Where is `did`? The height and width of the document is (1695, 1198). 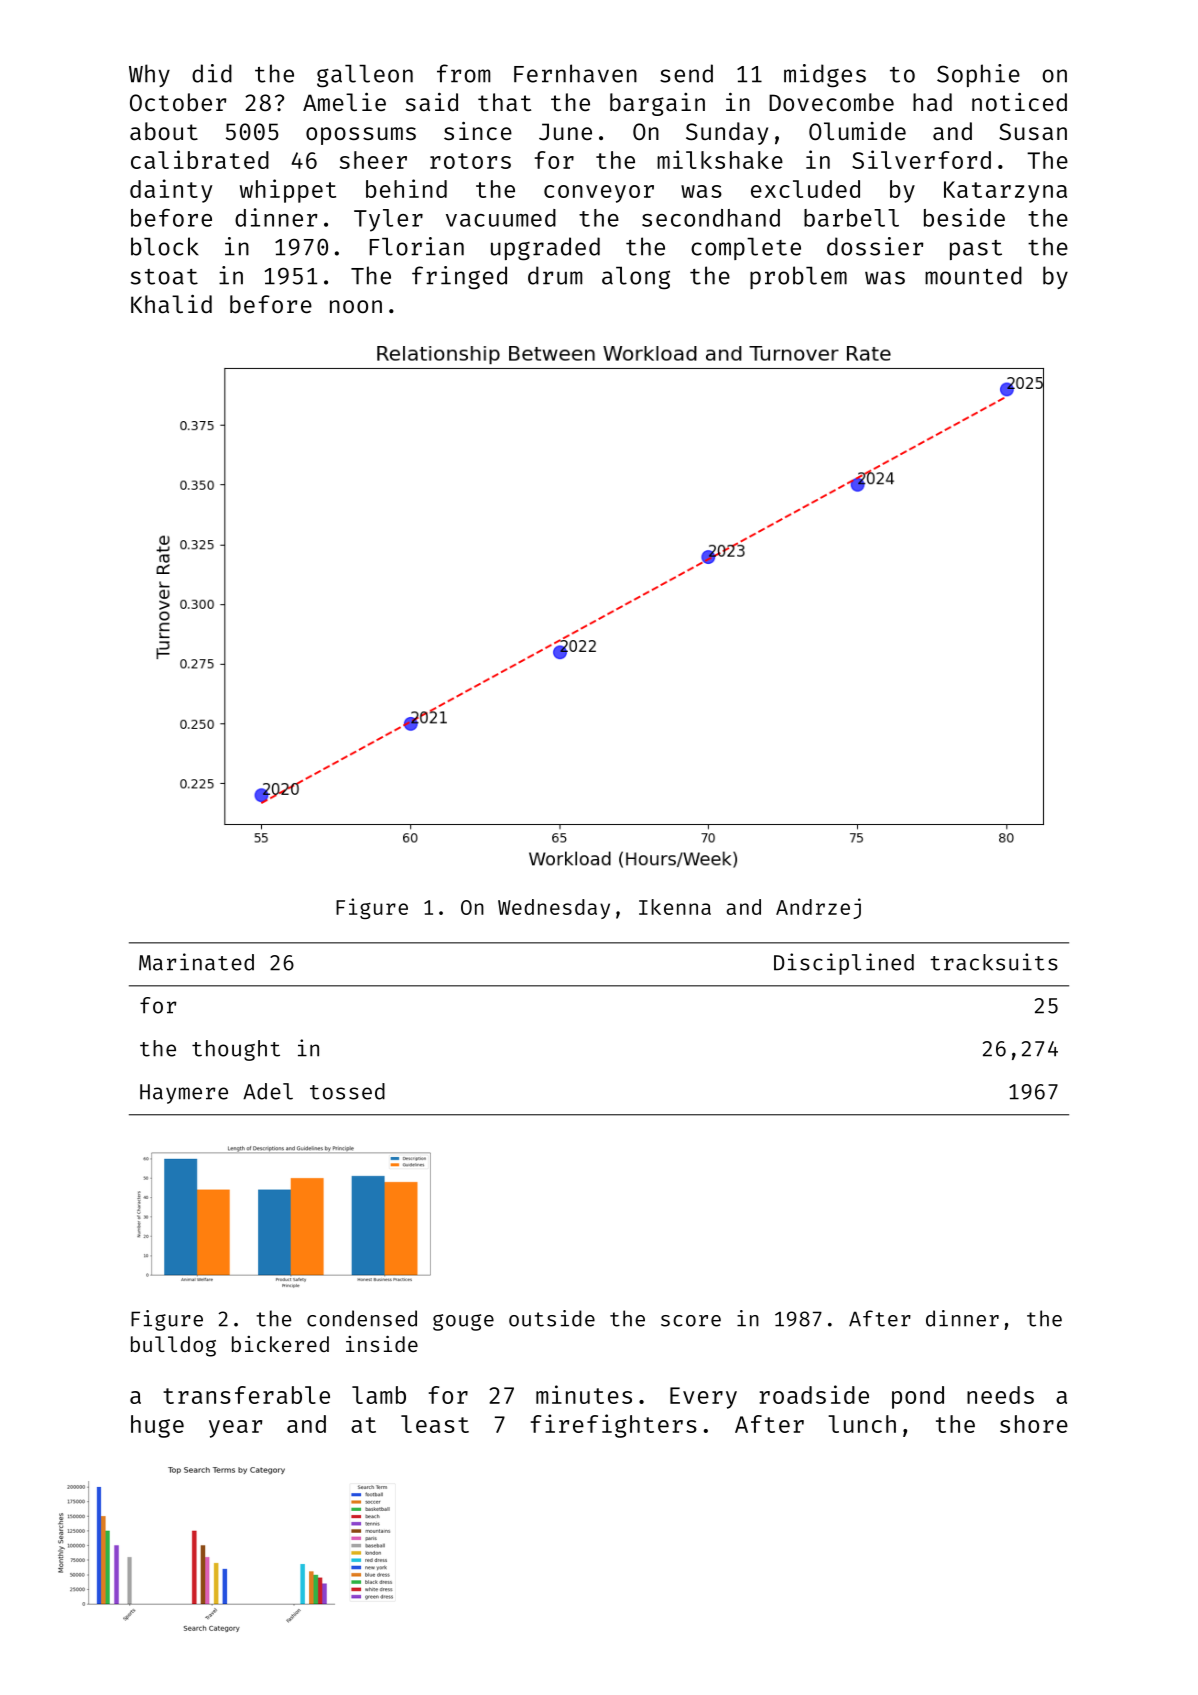
did is located at coordinates (212, 73).
